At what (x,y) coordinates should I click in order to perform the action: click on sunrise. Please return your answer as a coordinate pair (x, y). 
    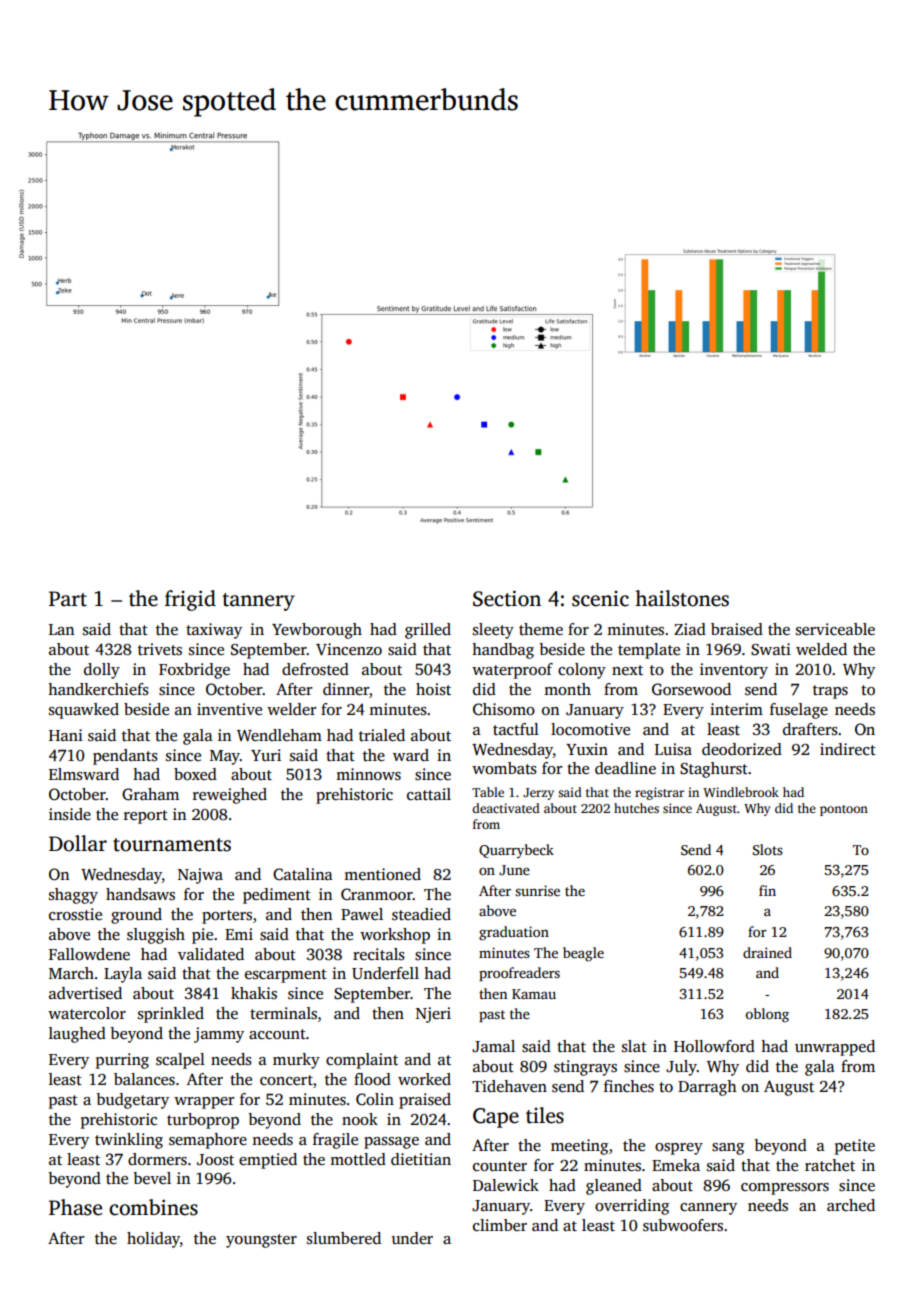
    Looking at the image, I should click on (537, 890).
